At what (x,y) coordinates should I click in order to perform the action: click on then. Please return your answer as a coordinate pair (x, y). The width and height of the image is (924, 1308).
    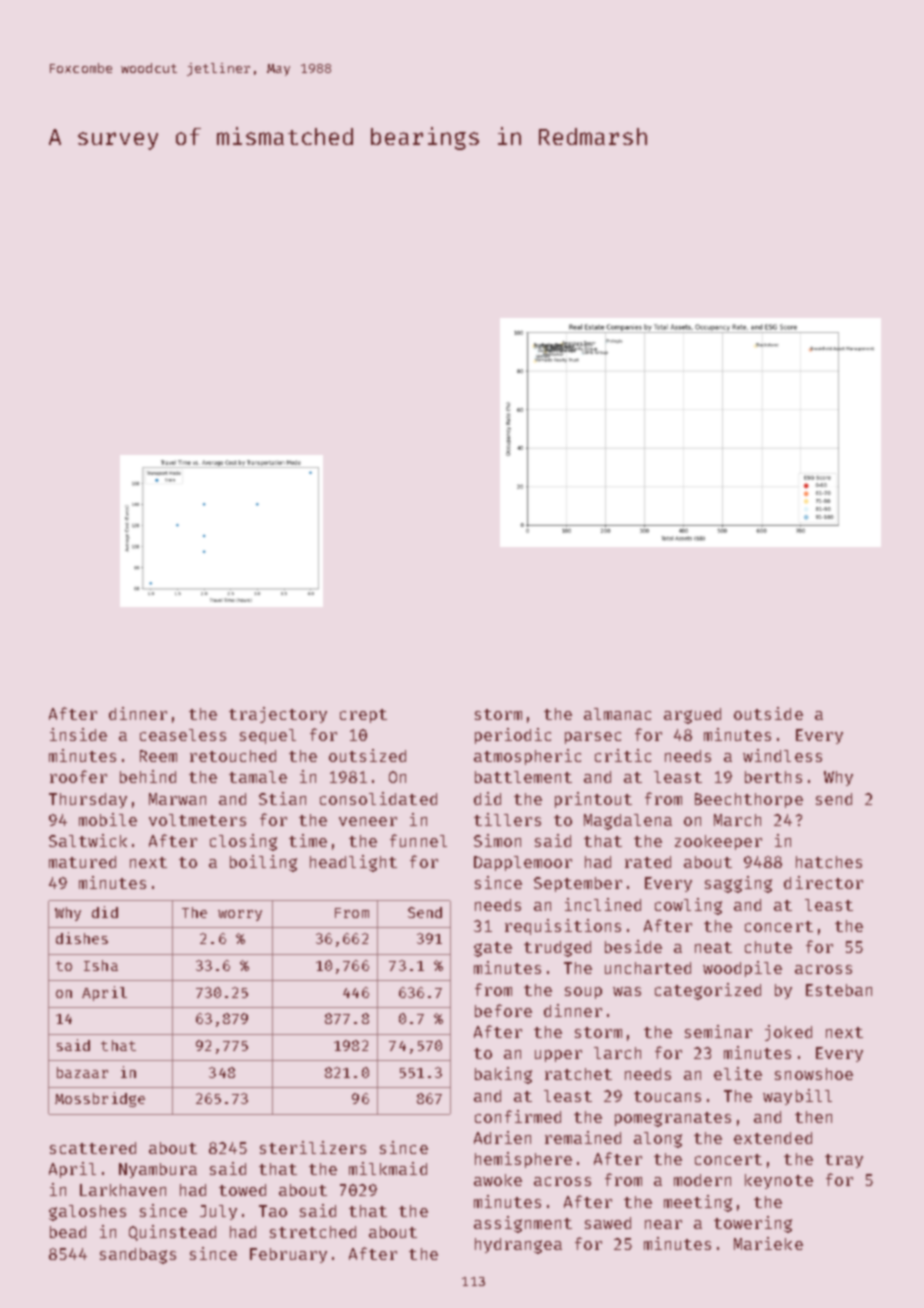
    Looking at the image, I should click on (813, 1117).
